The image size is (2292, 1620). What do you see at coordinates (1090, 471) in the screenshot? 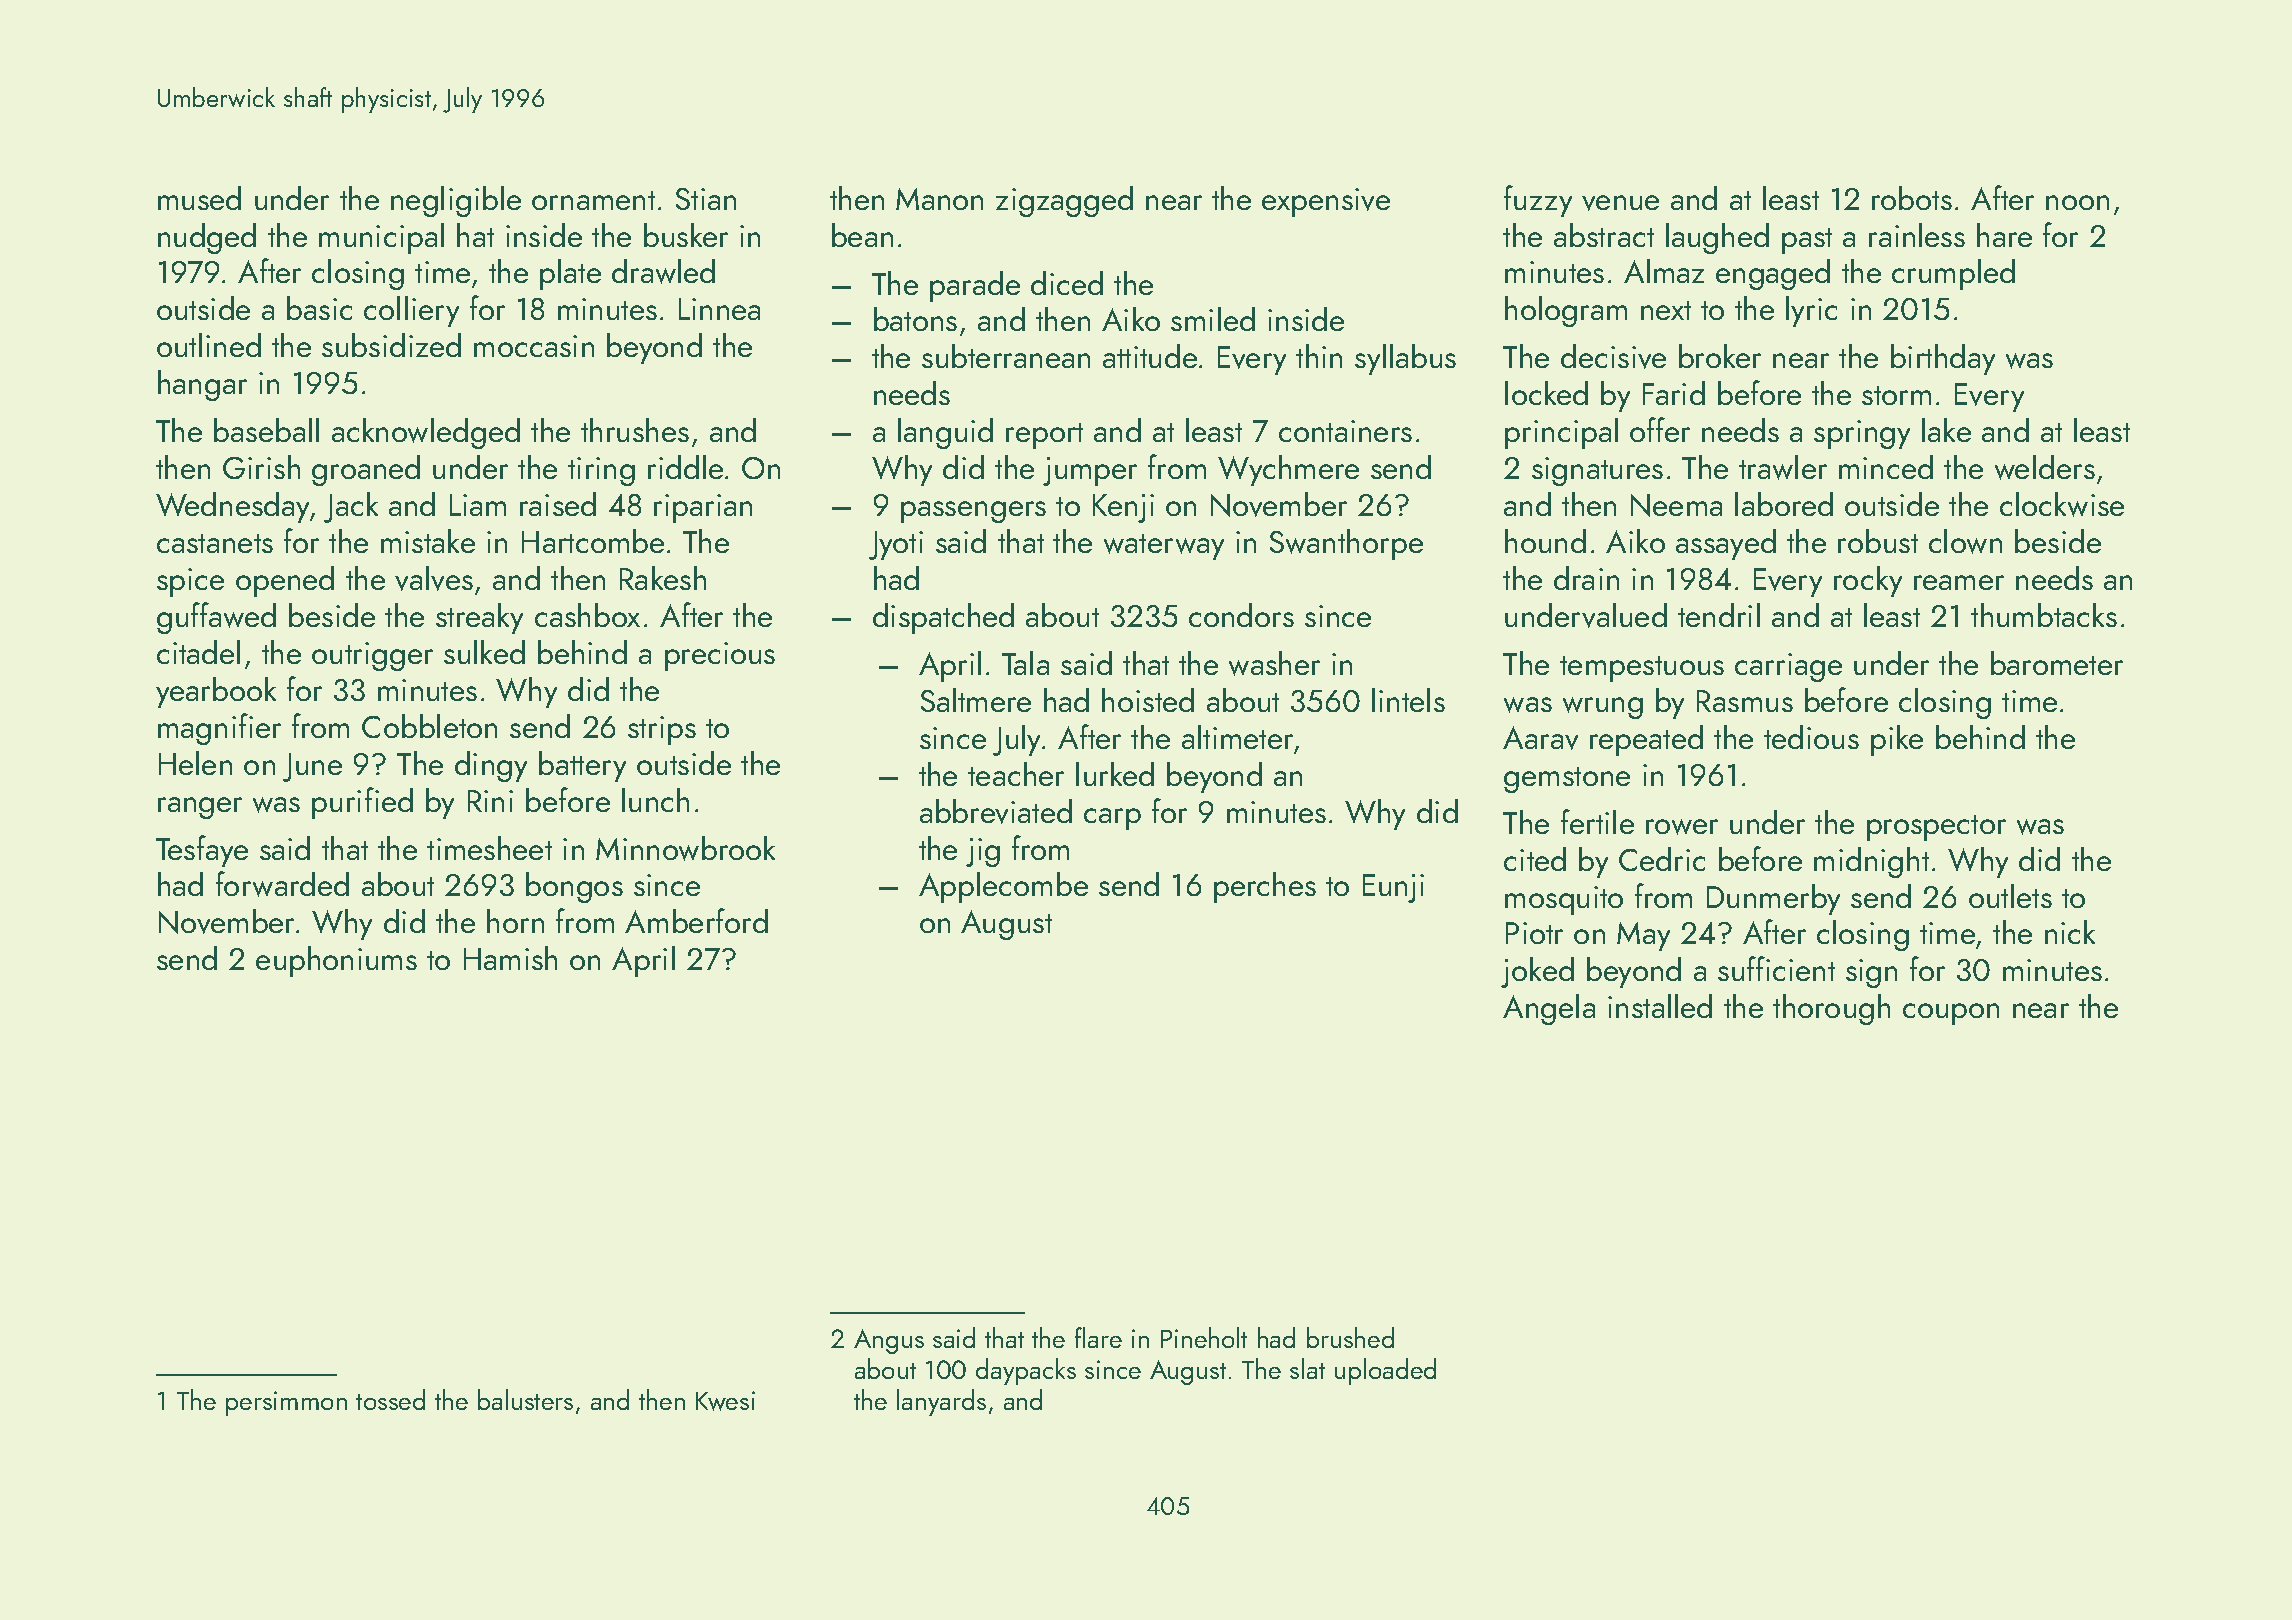
I see `jumper` at bounding box center [1090, 471].
